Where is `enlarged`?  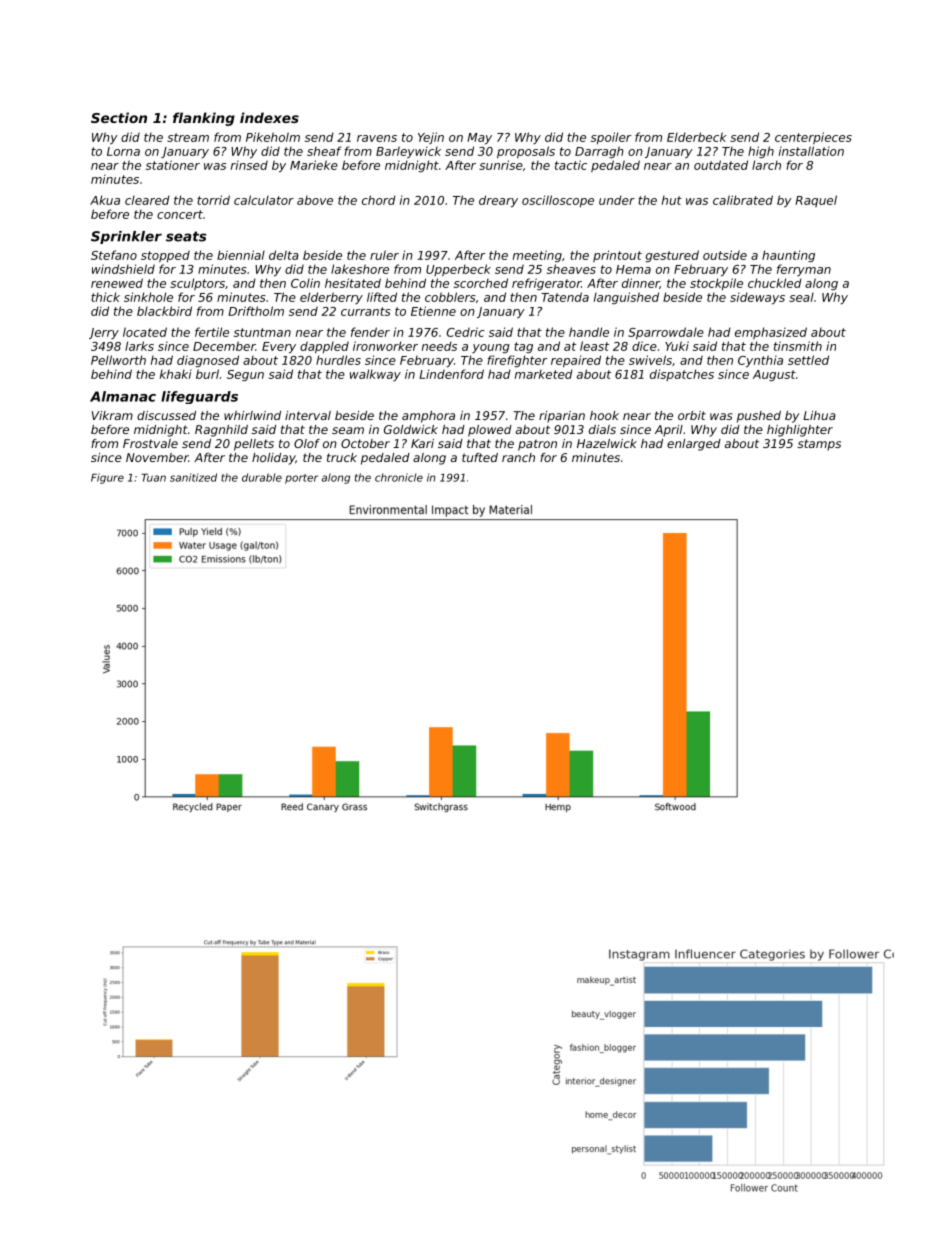 enlarged is located at coordinates (694, 445).
